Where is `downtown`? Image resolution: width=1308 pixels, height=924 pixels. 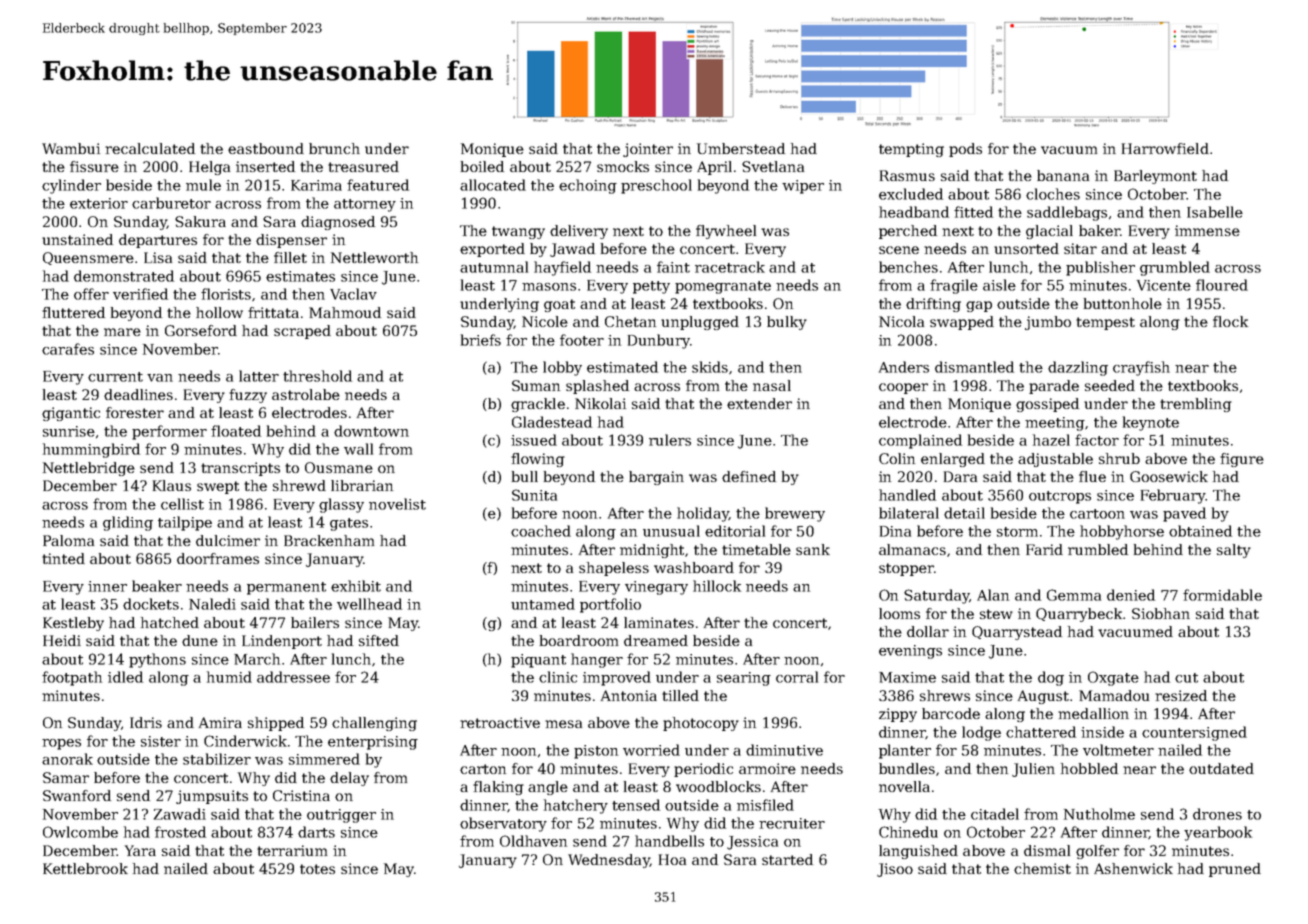 downtown is located at coordinates (371, 431).
